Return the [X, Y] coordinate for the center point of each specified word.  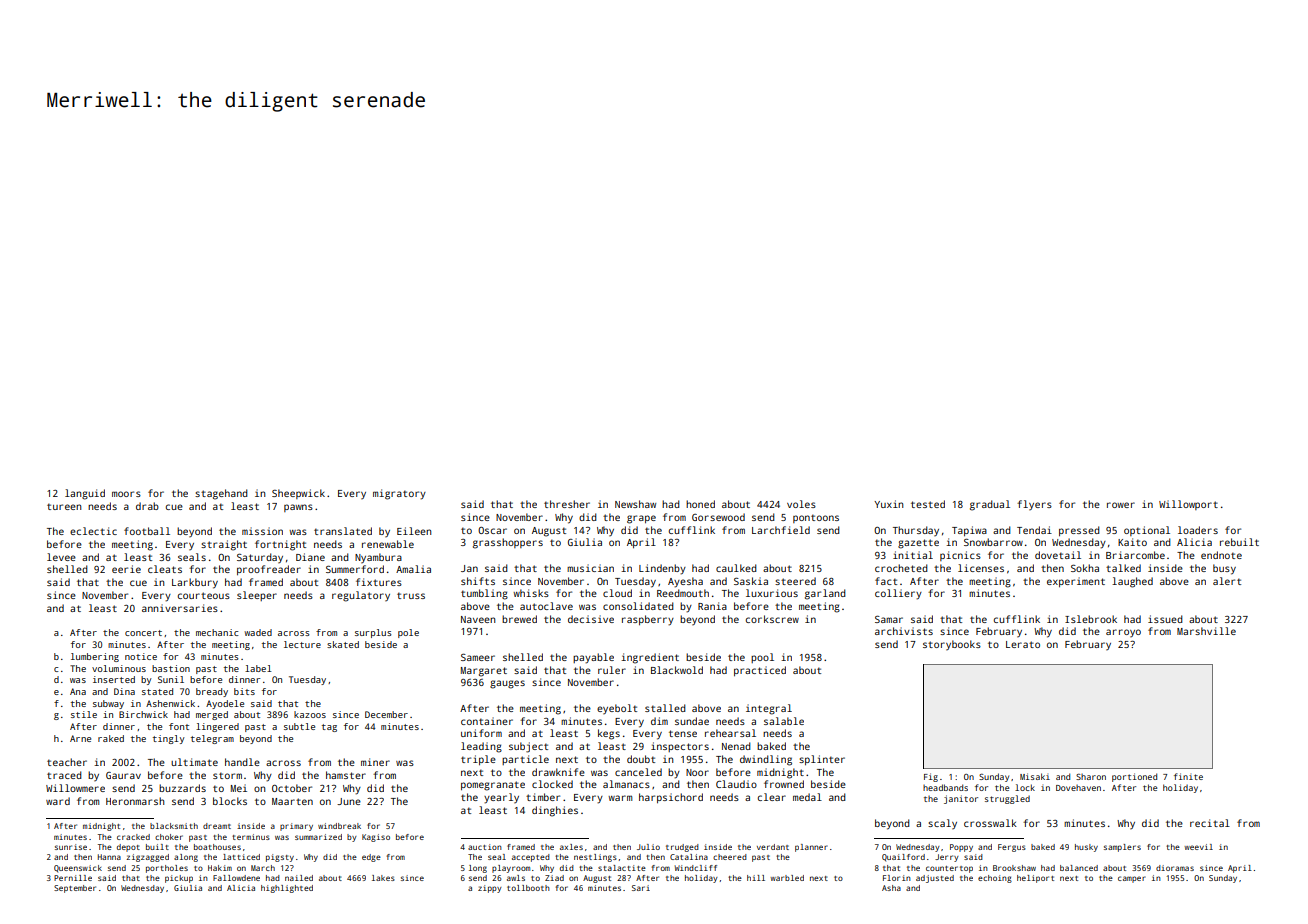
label [258, 668]
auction [485, 847]
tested [928, 504]
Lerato [1023, 644]
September [75, 889]
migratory [399, 494]
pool [762, 658]
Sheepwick [298, 494]
